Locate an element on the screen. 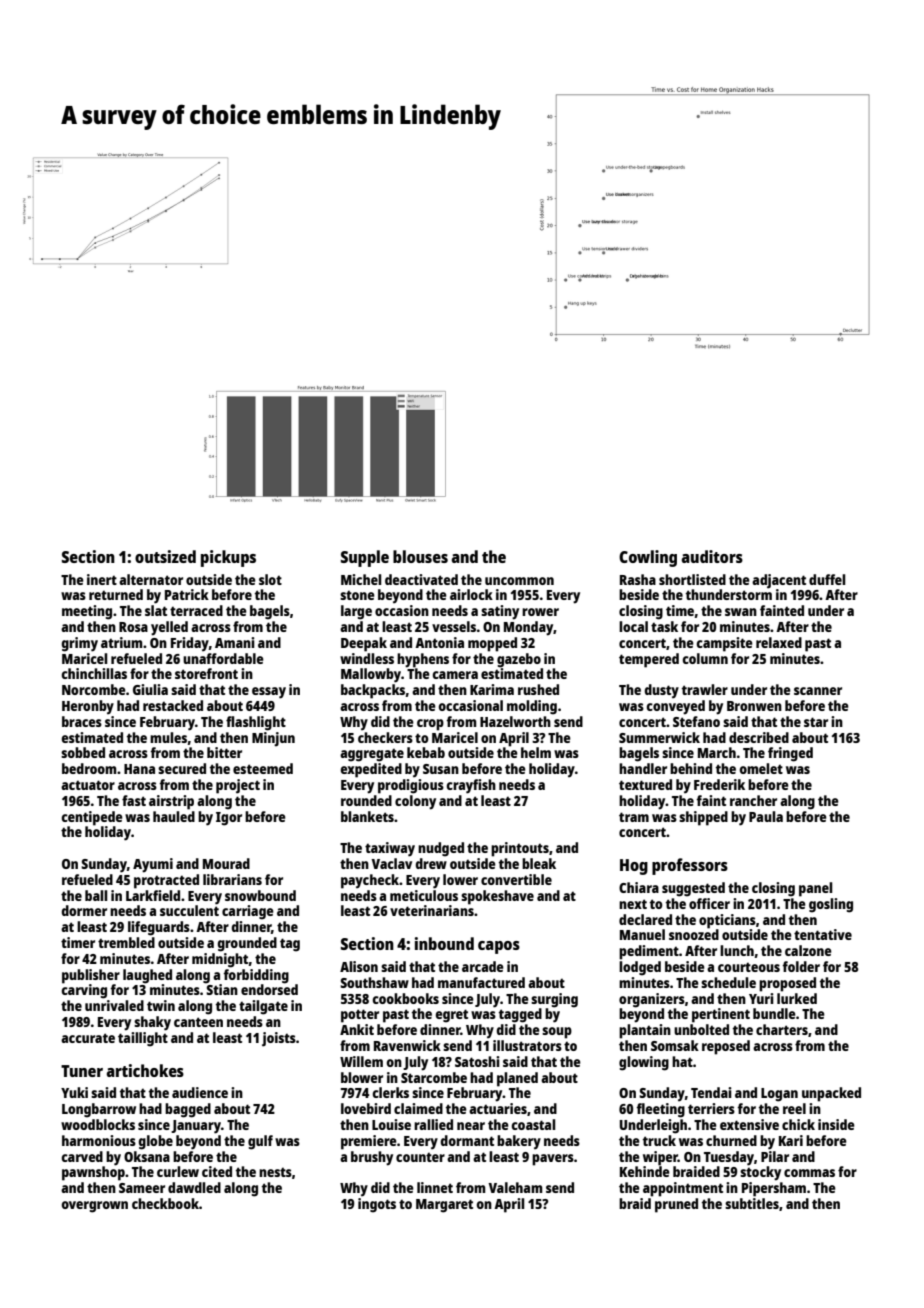 This screenshot has width=924, height=1308. rushed is located at coordinates (538, 689).
